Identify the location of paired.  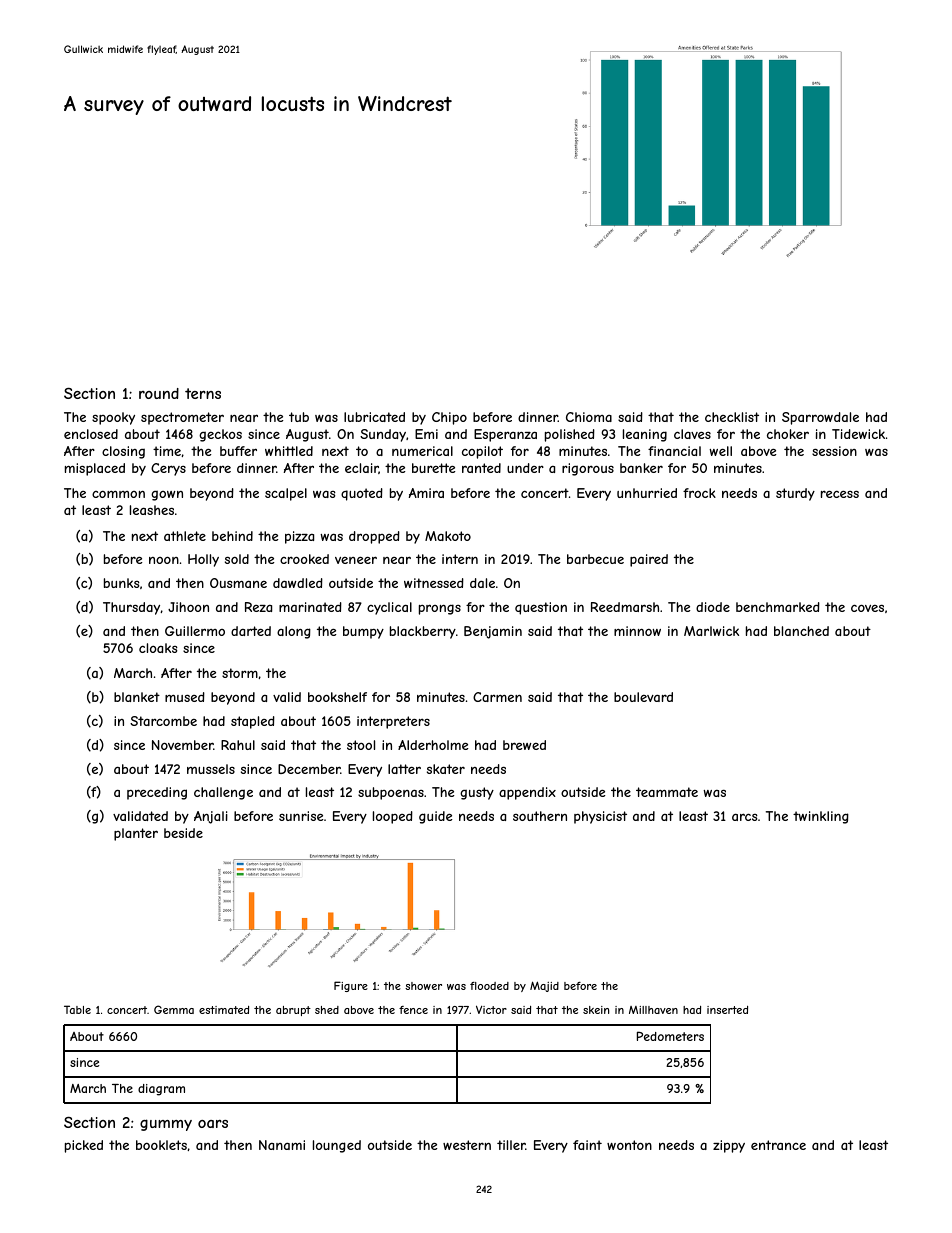
(649, 560).
